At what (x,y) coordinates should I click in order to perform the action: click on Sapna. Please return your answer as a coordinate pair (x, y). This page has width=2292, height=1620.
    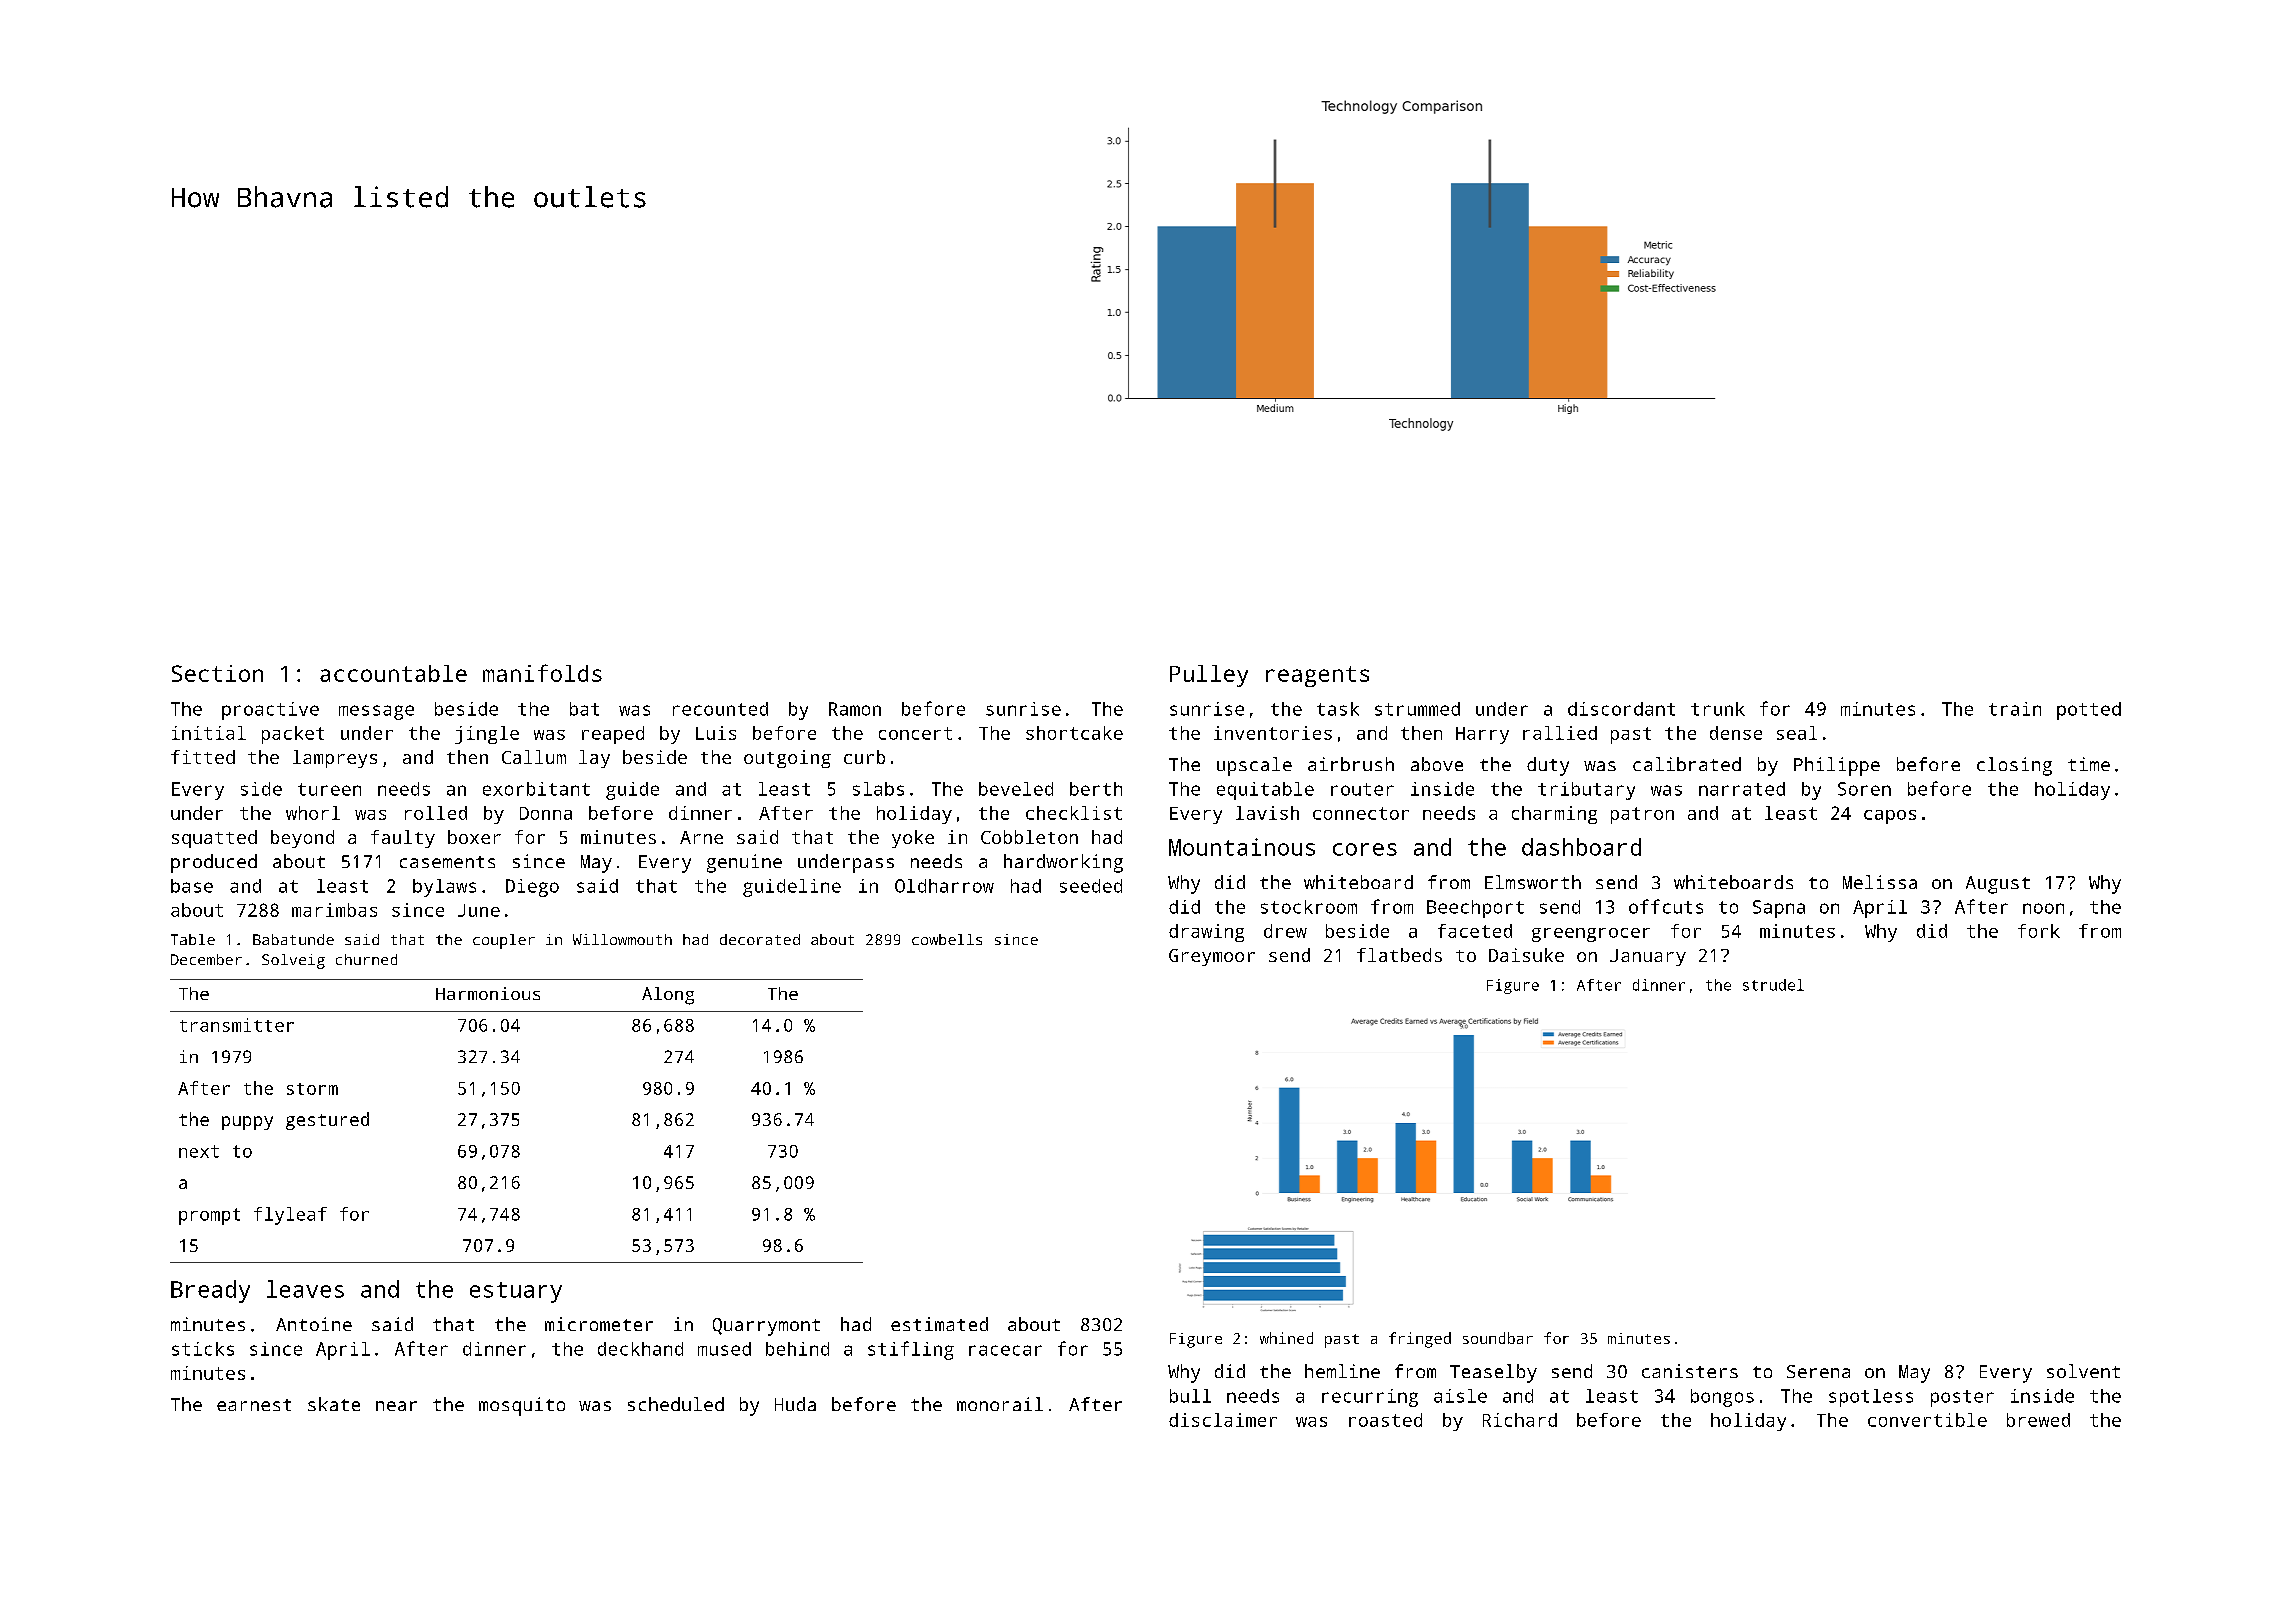
    Looking at the image, I should click on (1779, 909).
